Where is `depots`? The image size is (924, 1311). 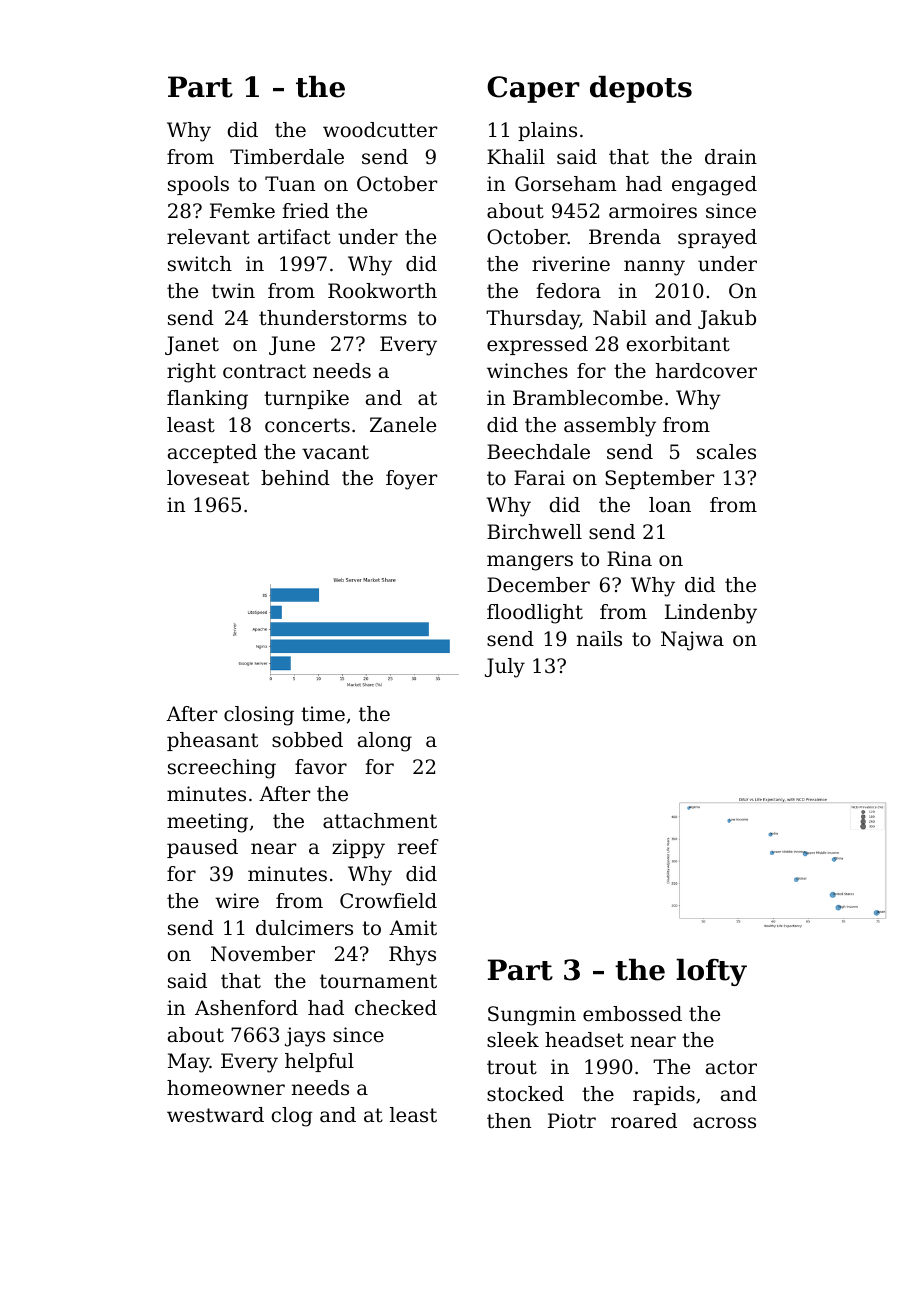
depots is located at coordinates (641, 89).
